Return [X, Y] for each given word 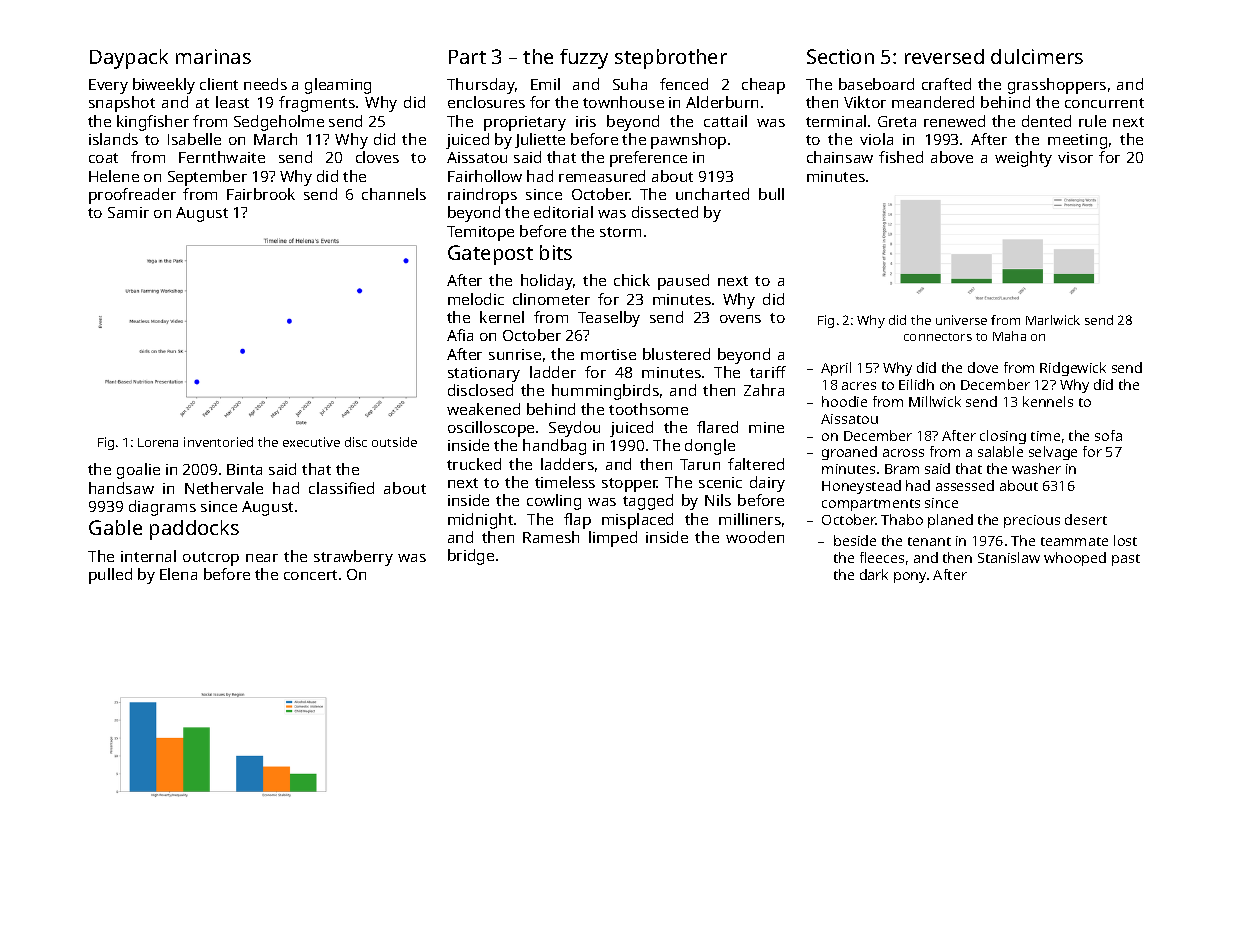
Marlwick [1053, 320]
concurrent [1104, 103]
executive [311, 442]
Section [840, 56]
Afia [460, 335]
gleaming [338, 86]
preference [648, 159]
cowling [554, 502]
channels [394, 194]
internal [148, 556]
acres [859, 386]
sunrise [515, 354]
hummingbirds [605, 392]
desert [1086, 519]
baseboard [876, 84]
